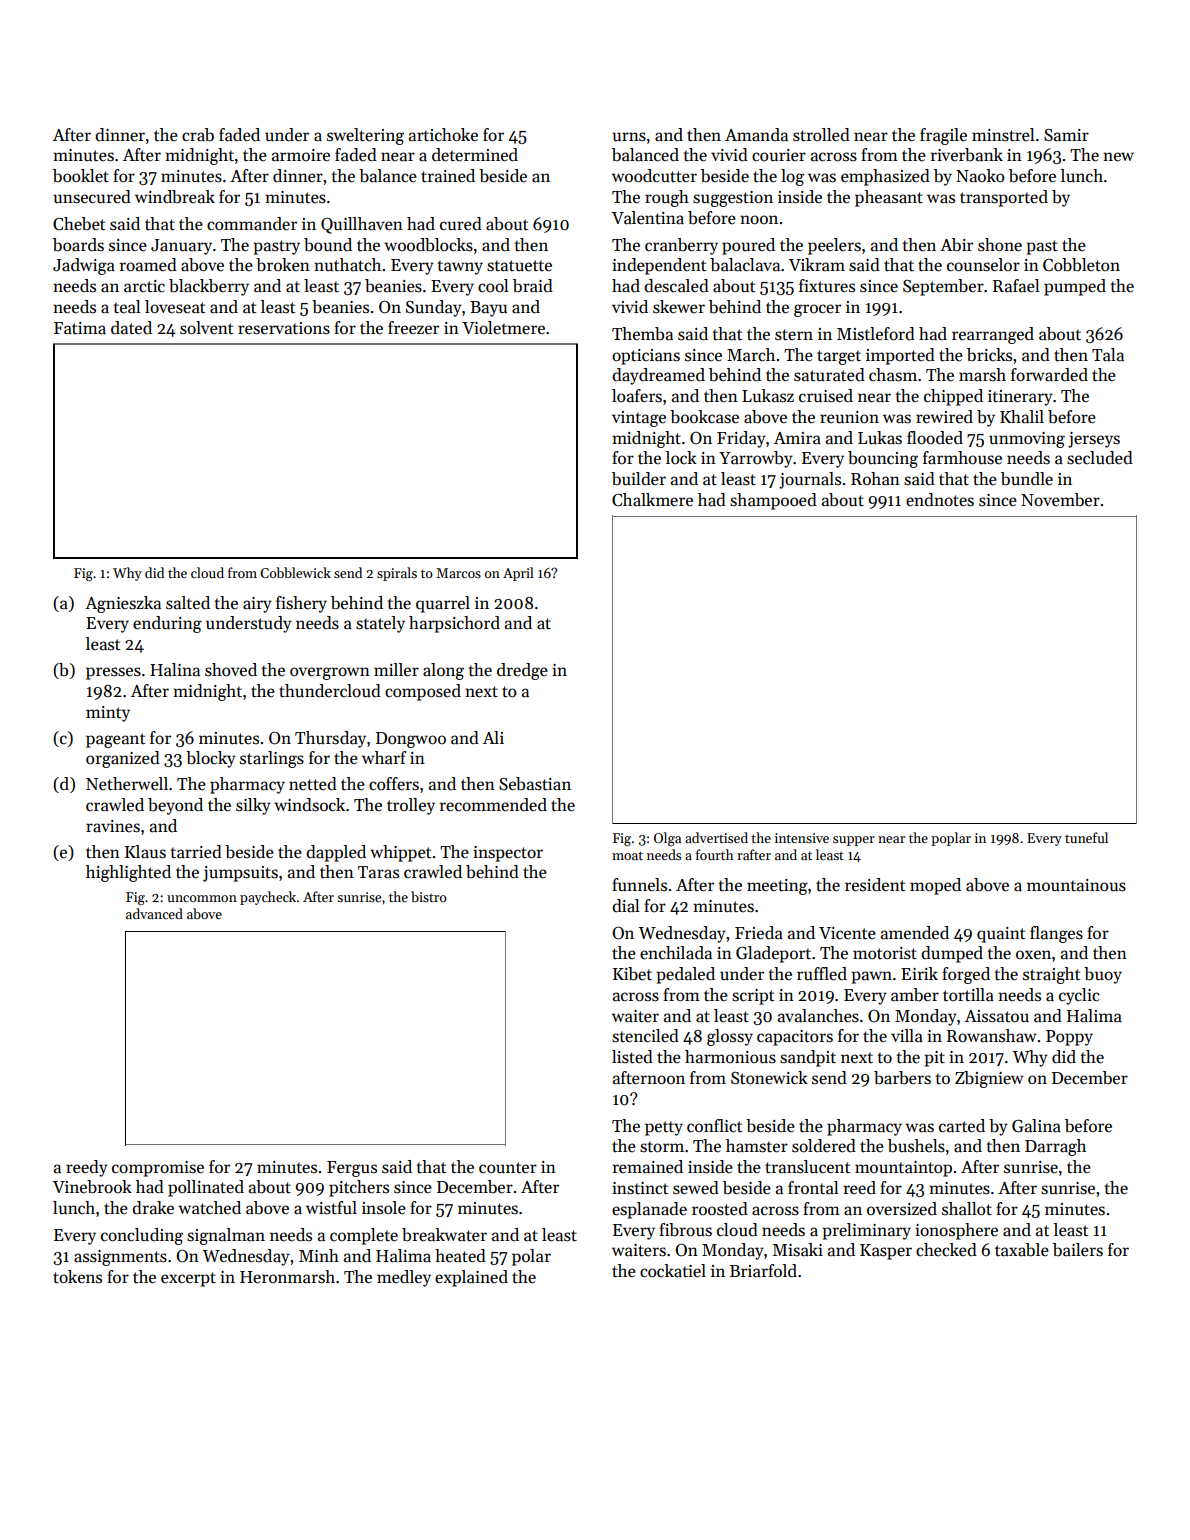 The height and width of the screenshot is (1540, 1190). I want to click on endnotes, so click(940, 500).
